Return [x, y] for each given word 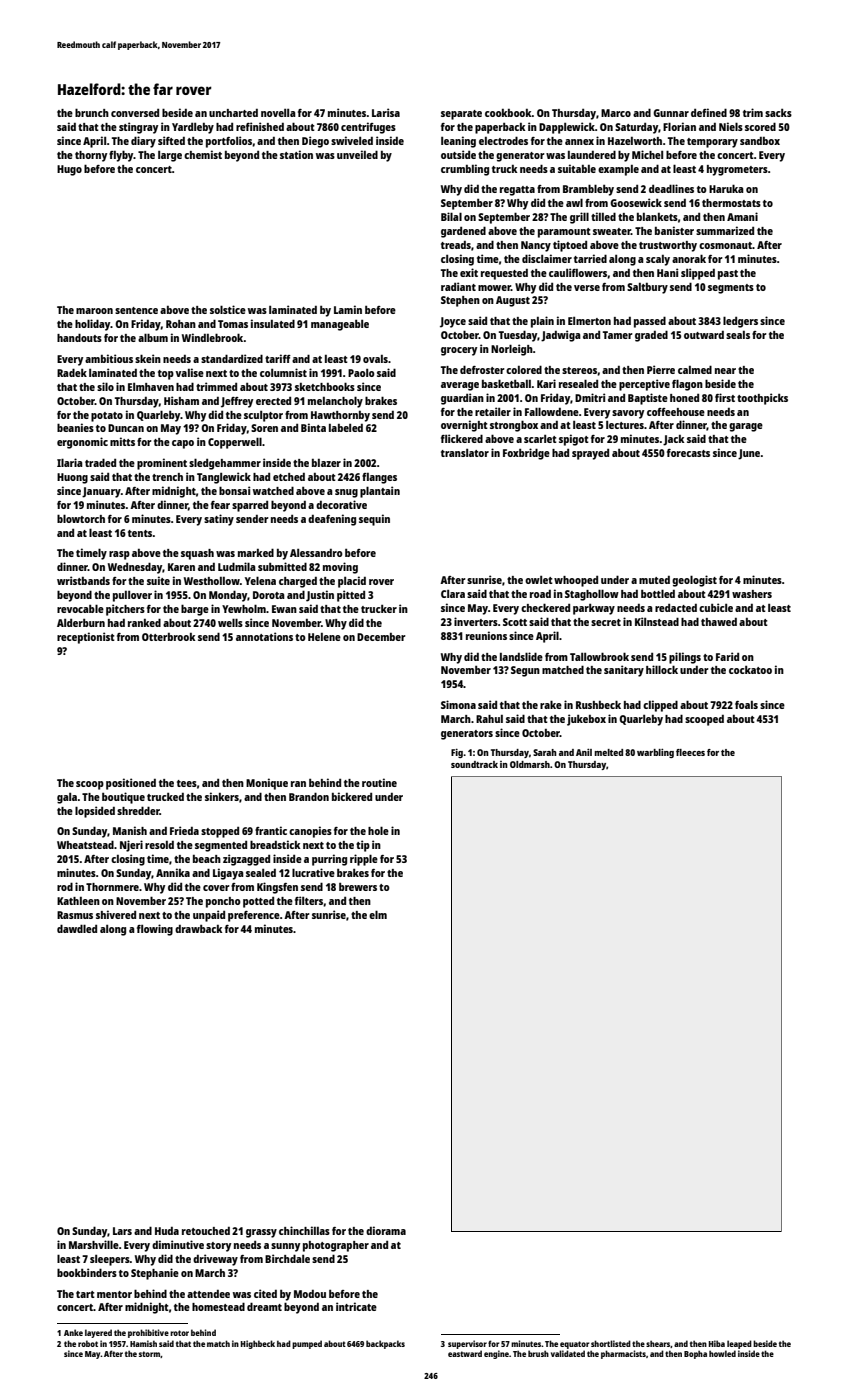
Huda [167, 1231]
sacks [778, 113]
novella [278, 113]
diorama [386, 1230]
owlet [539, 580]
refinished [260, 126]
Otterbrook [168, 637]
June [749, 454]
